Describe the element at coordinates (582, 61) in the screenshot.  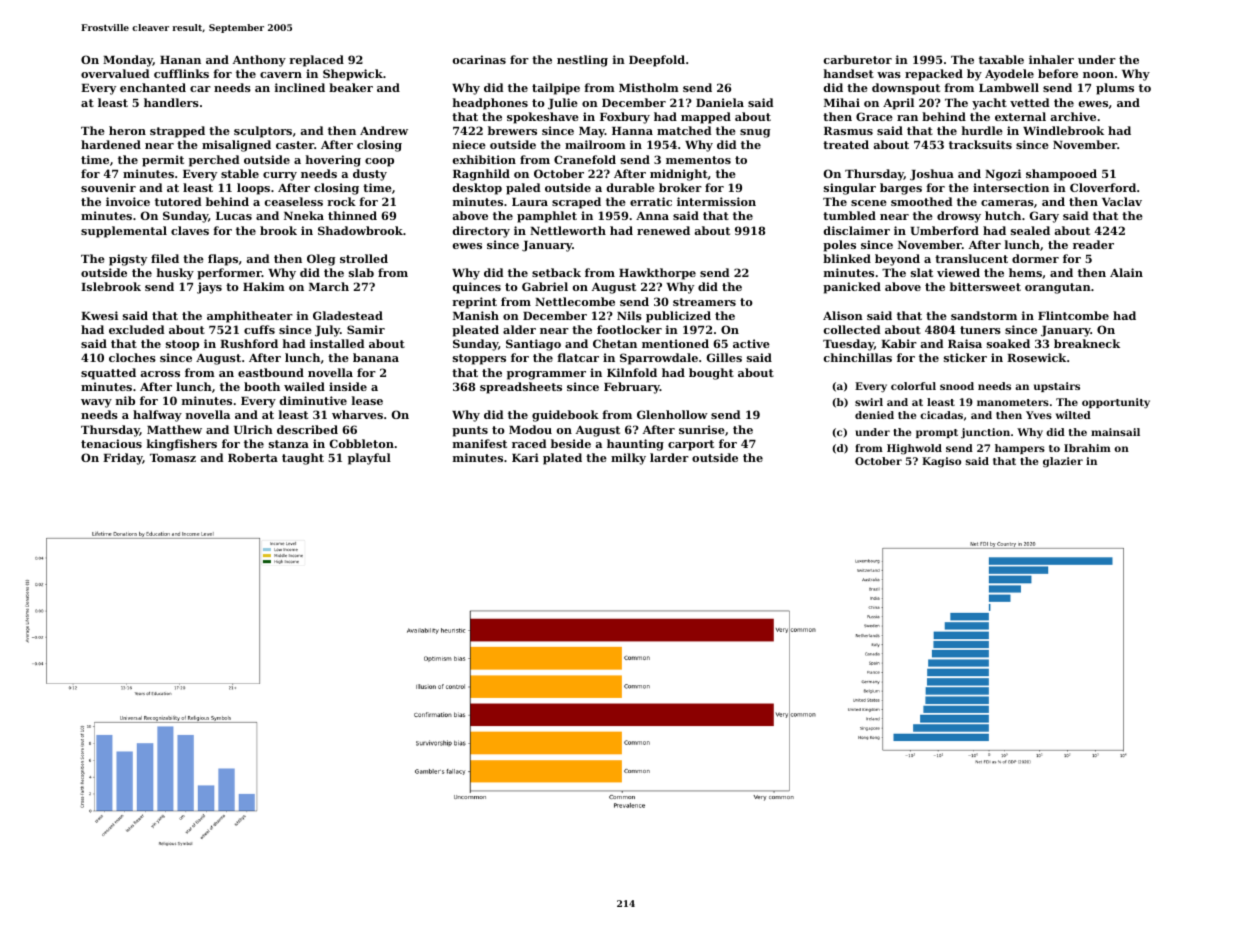
I see `nestling` at that location.
